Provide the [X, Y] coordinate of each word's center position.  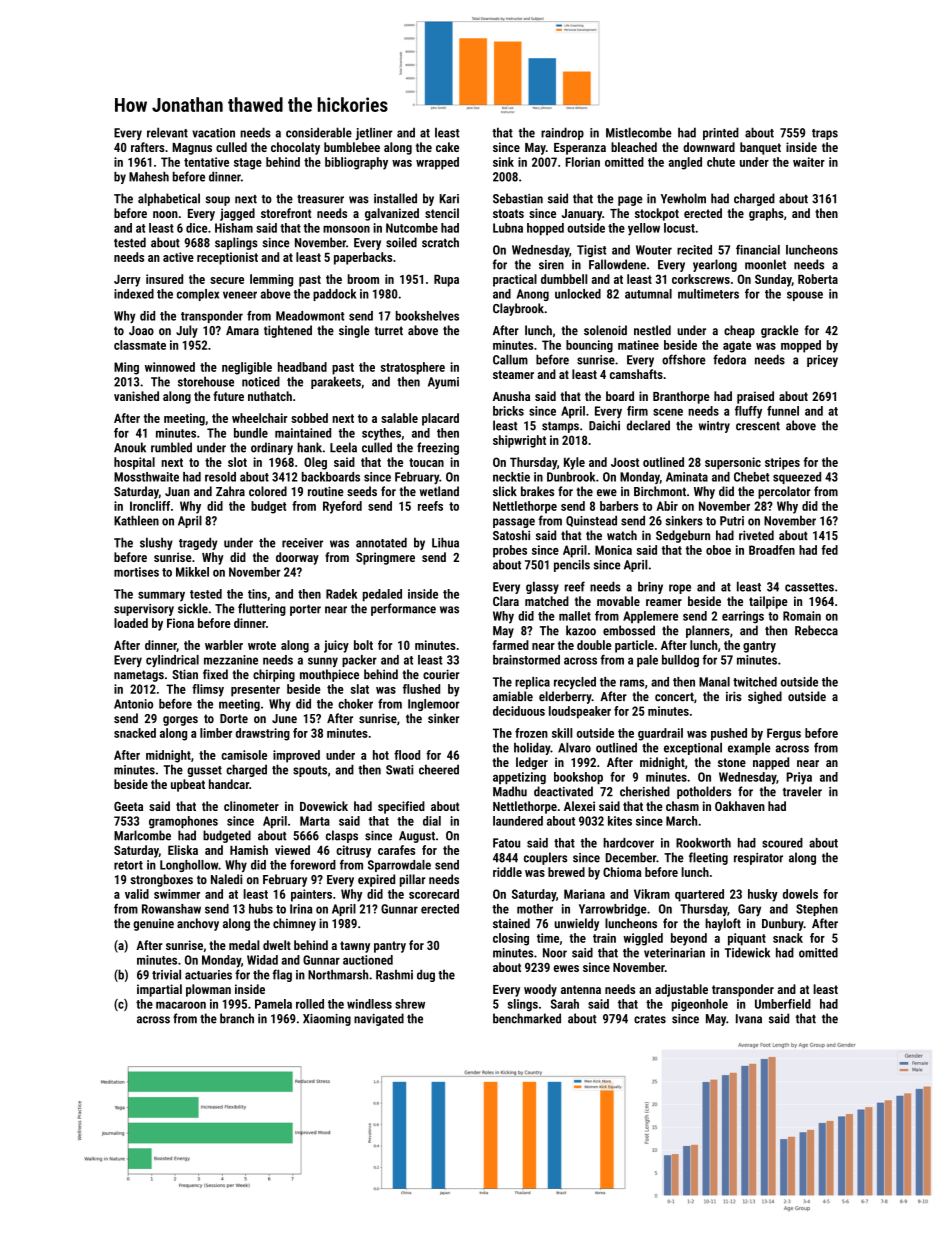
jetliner [374, 134]
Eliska [183, 850]
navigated [379, 1019]
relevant [167, 132]
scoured [782, 843]
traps [825, 134]
